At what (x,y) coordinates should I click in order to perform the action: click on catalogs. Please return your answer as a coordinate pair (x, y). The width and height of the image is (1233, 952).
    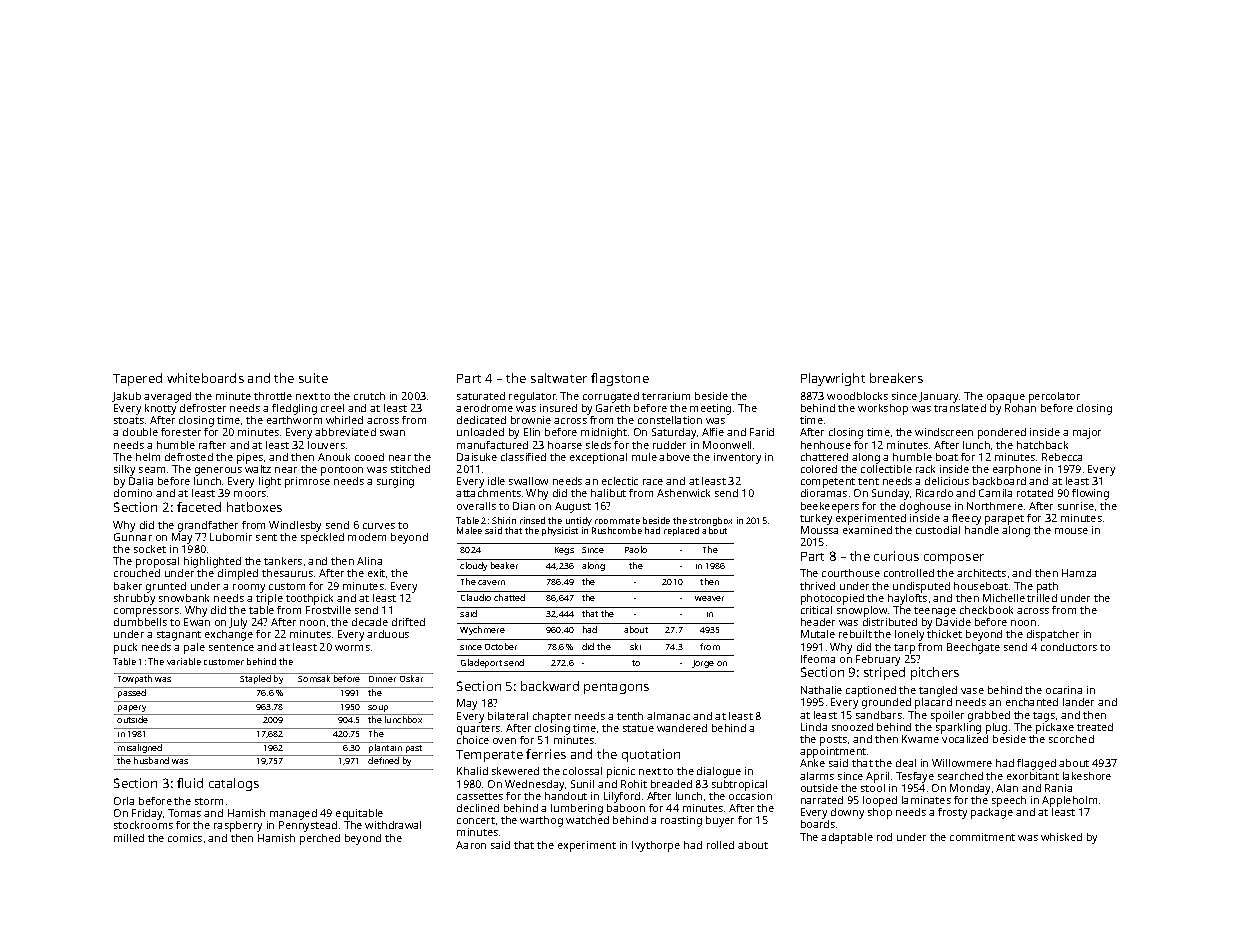
    Looking at the image, I should click on (234, 784).
